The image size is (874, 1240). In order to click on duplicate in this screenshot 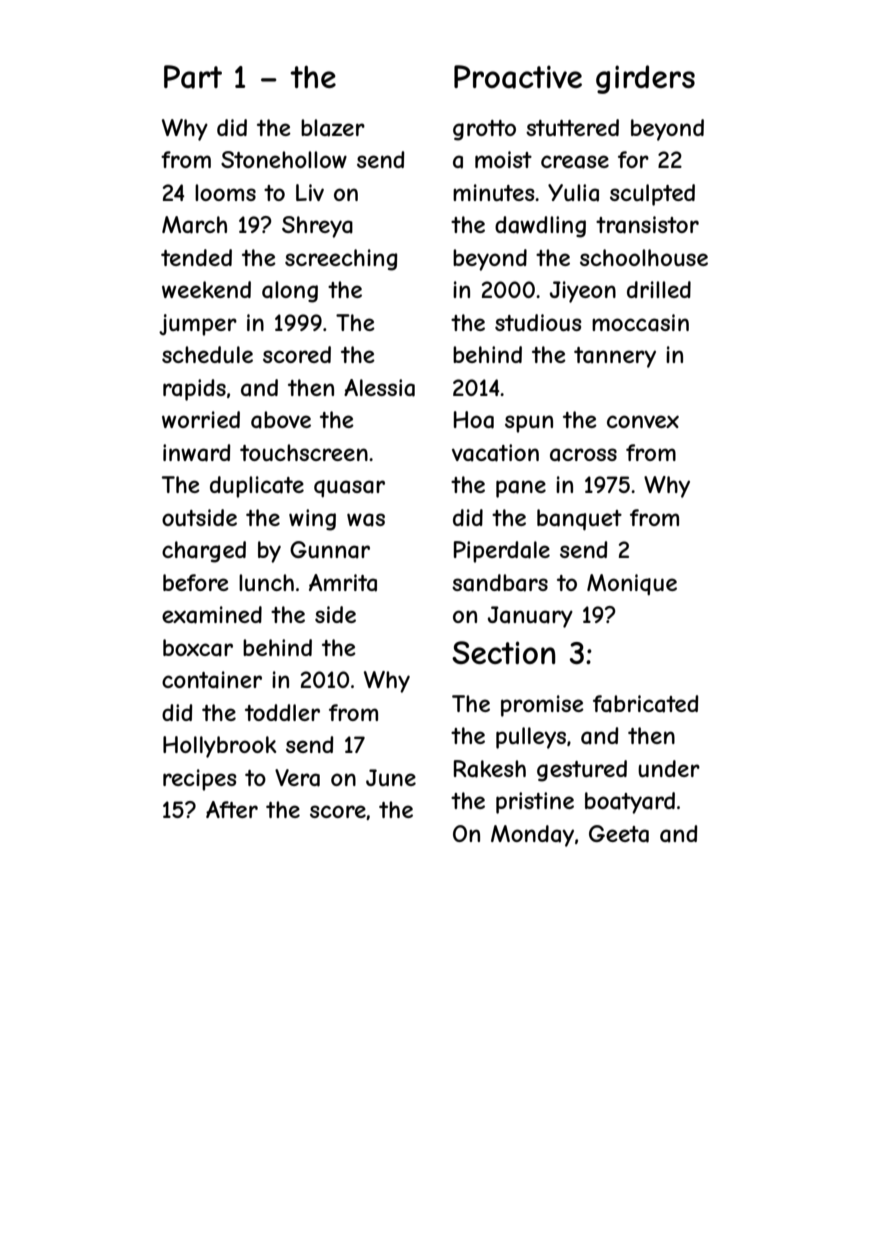, I will do `click(257, 487)`.
